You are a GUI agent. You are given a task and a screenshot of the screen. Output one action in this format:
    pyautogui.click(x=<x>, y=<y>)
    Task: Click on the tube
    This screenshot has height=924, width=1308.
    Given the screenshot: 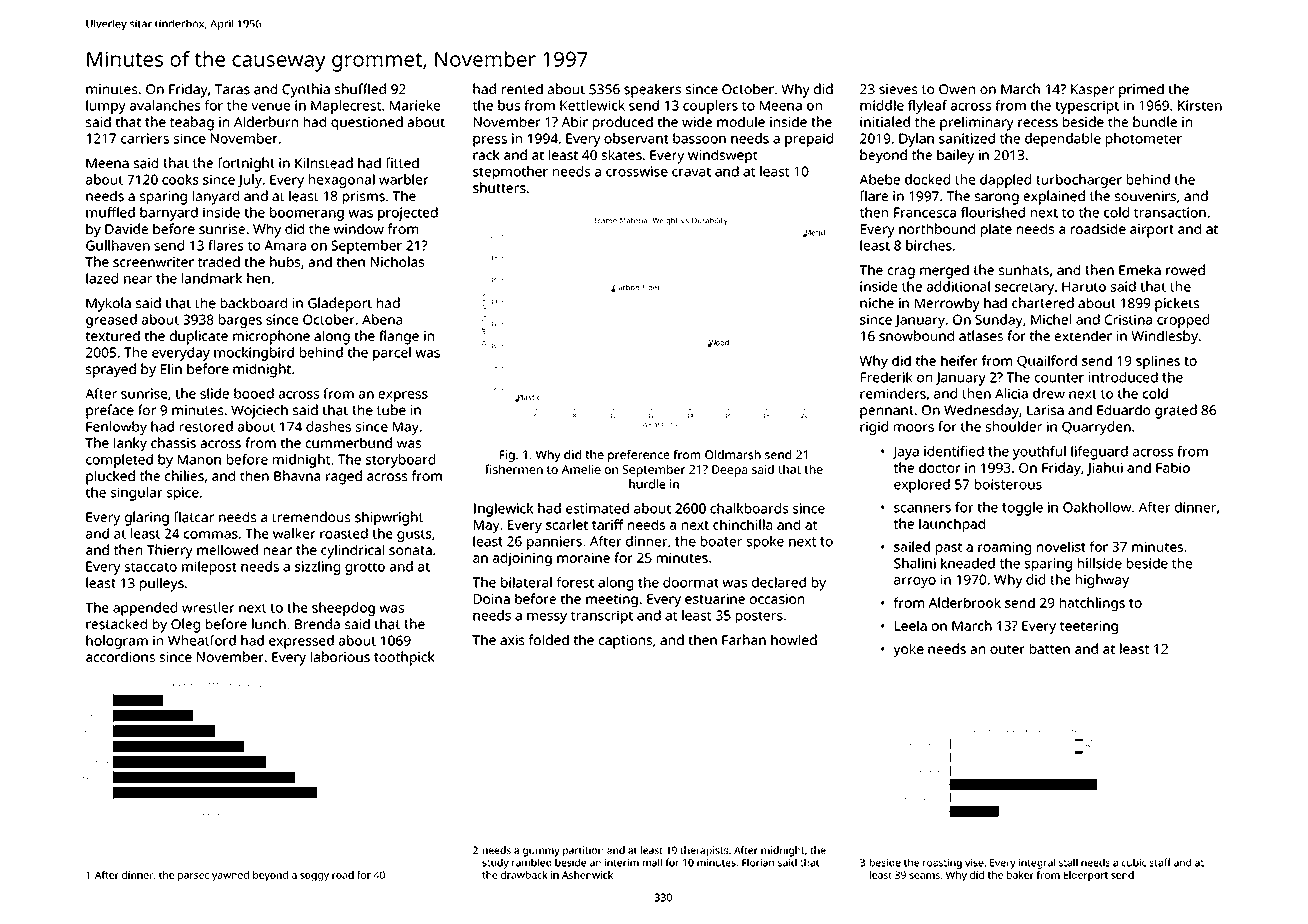 What is the action you would take?
    pyautogui.click(x=391, y=410)
